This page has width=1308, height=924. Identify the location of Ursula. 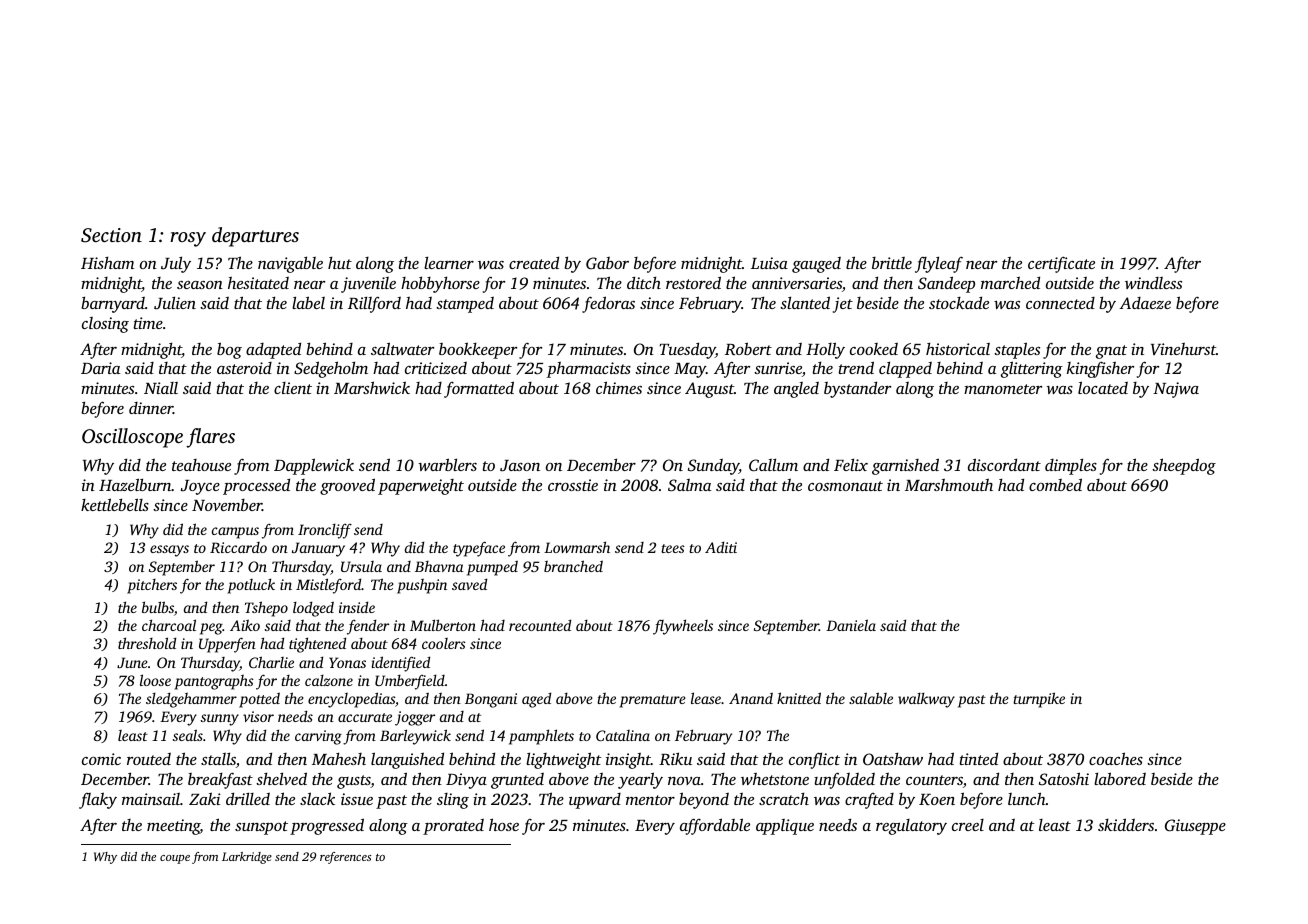
(361, 566).
